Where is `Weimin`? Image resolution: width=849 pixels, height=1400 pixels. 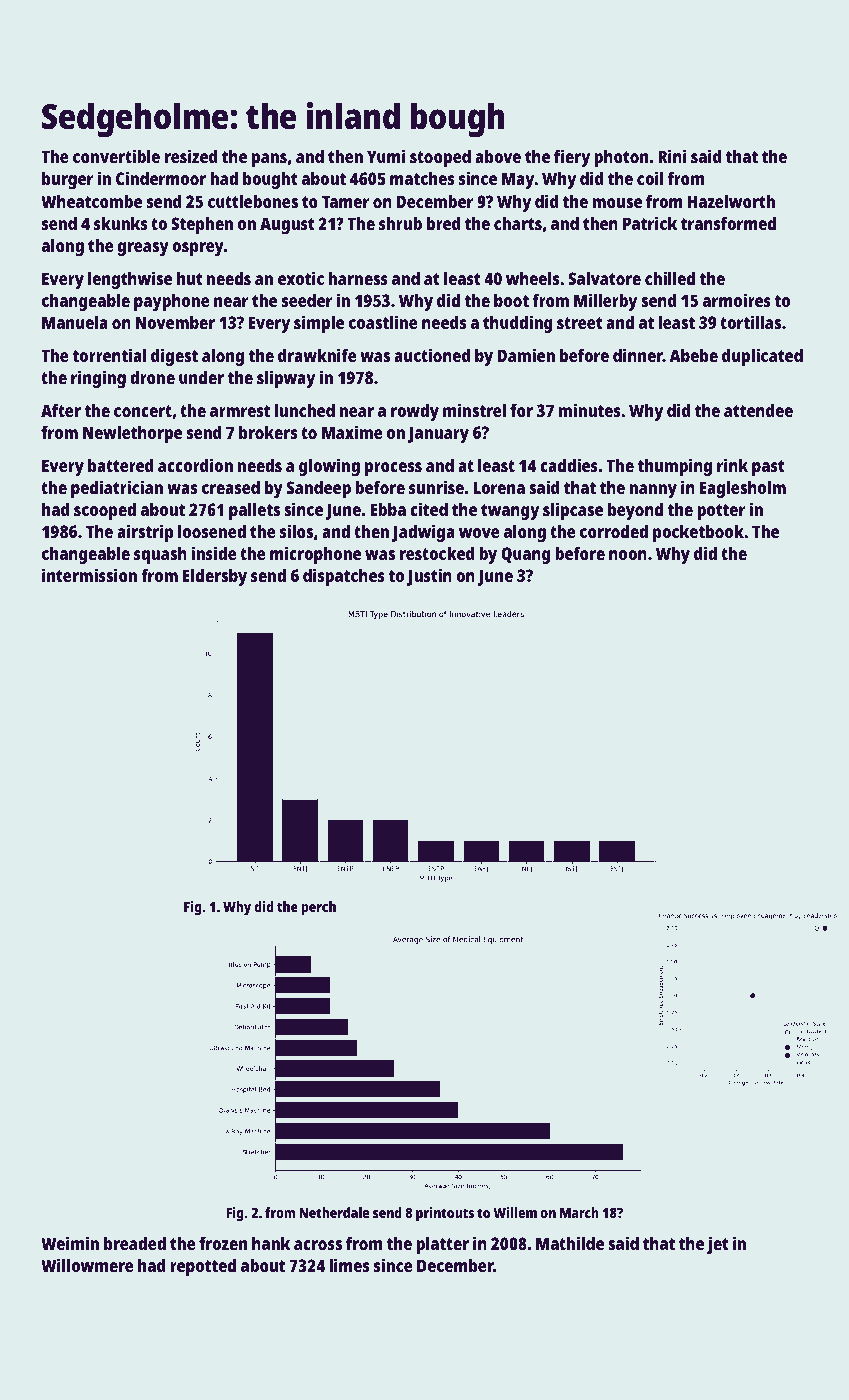
Weimin is located at coordinates (70, 1243).
